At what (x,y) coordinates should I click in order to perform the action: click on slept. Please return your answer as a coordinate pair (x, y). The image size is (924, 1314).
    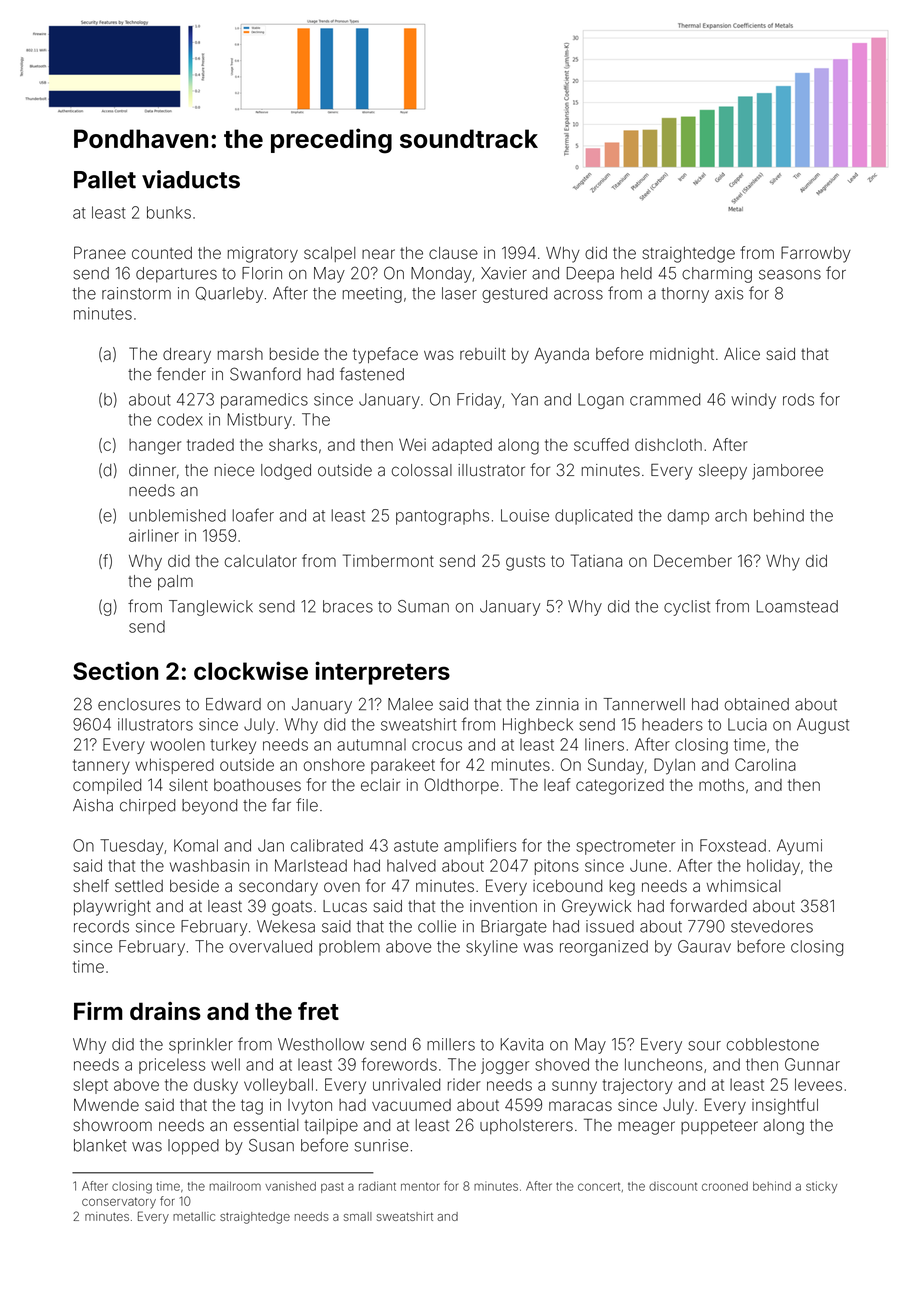
    Looking at the image, I should click on (90, 1086).
